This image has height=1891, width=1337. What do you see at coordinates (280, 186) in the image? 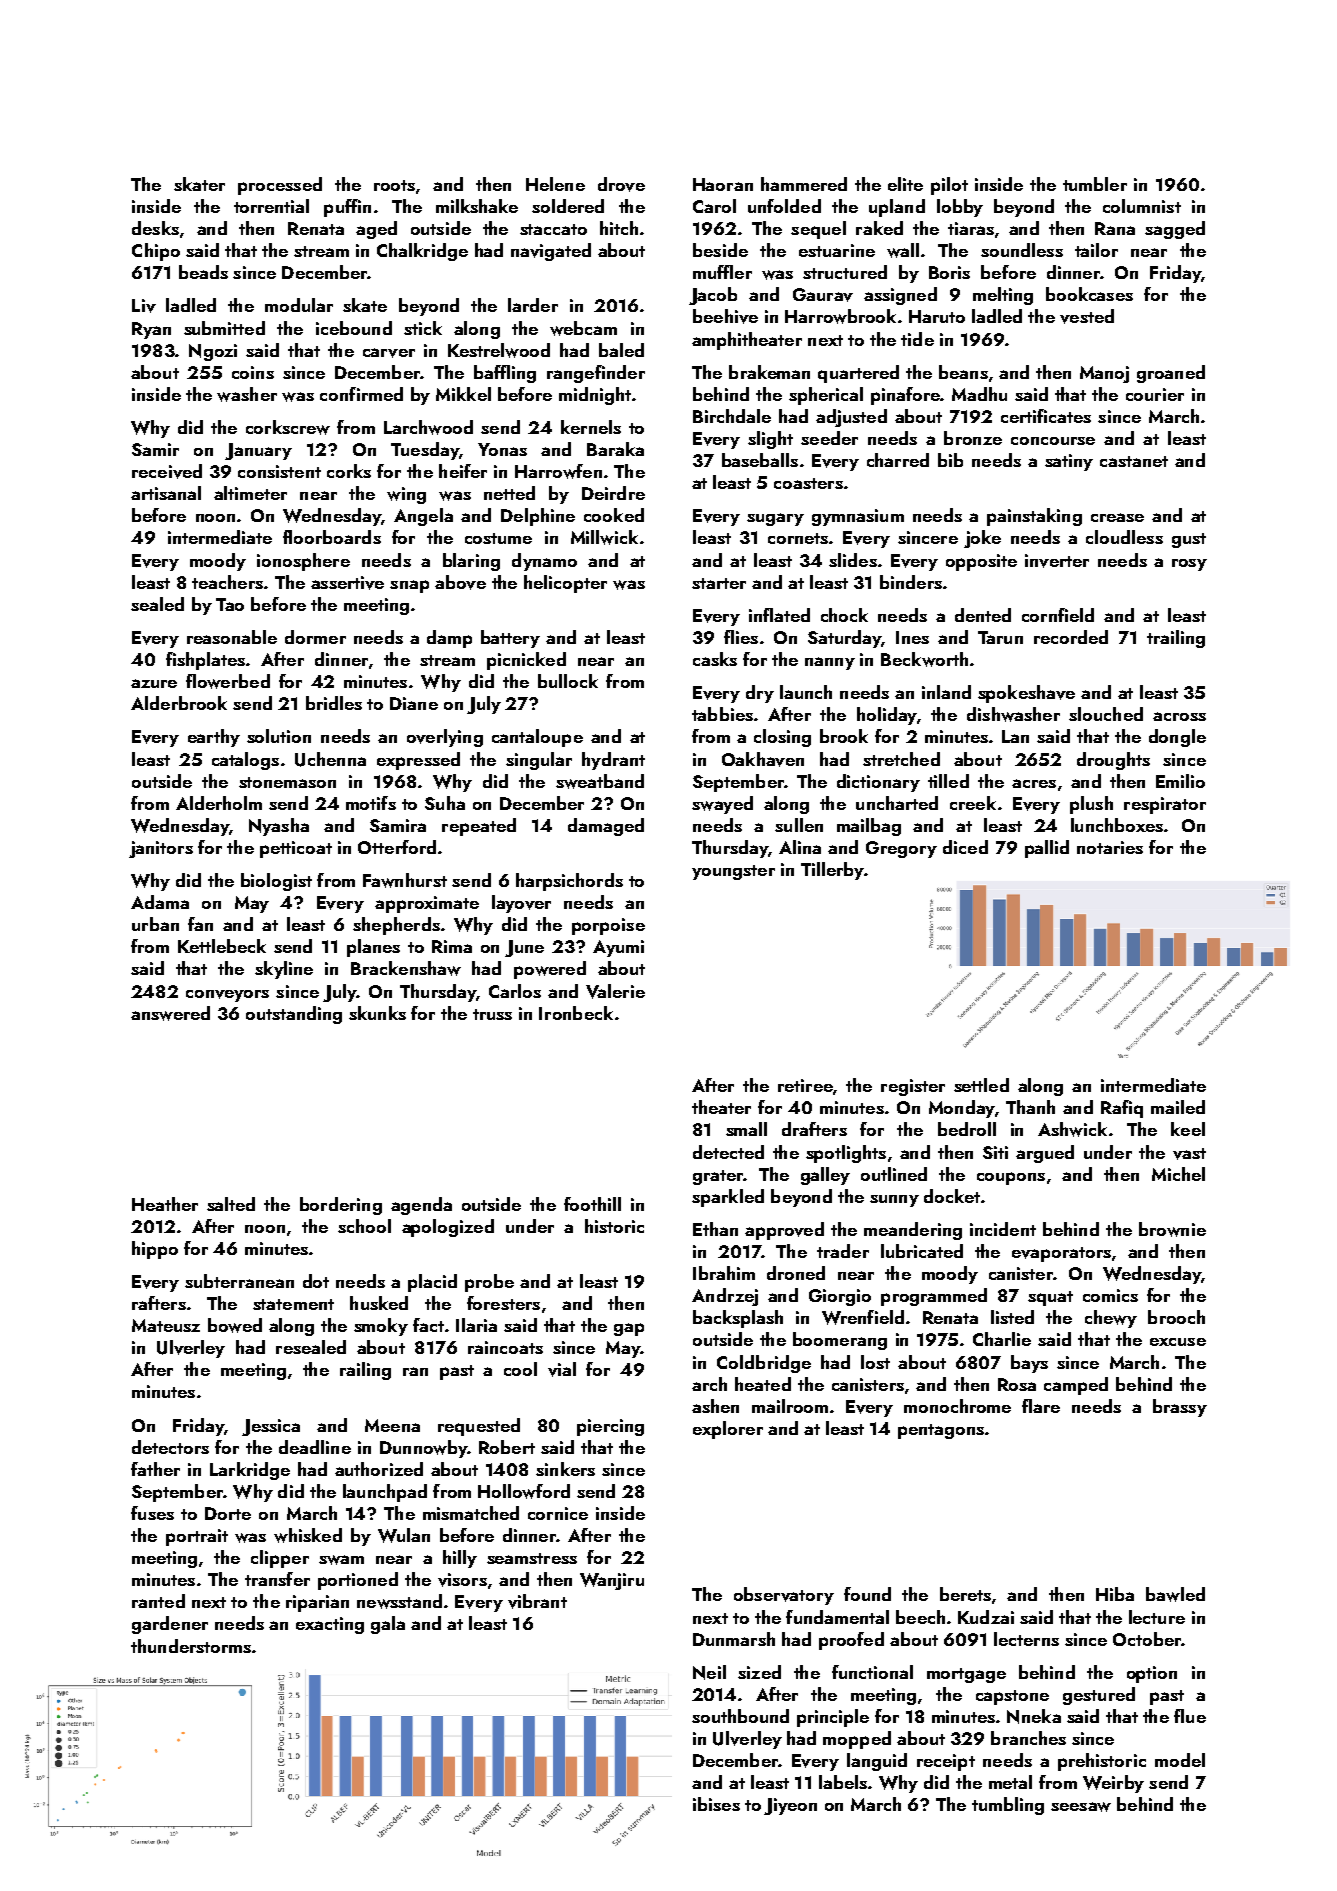
I see `processed` at bounding box center [280, 186].
